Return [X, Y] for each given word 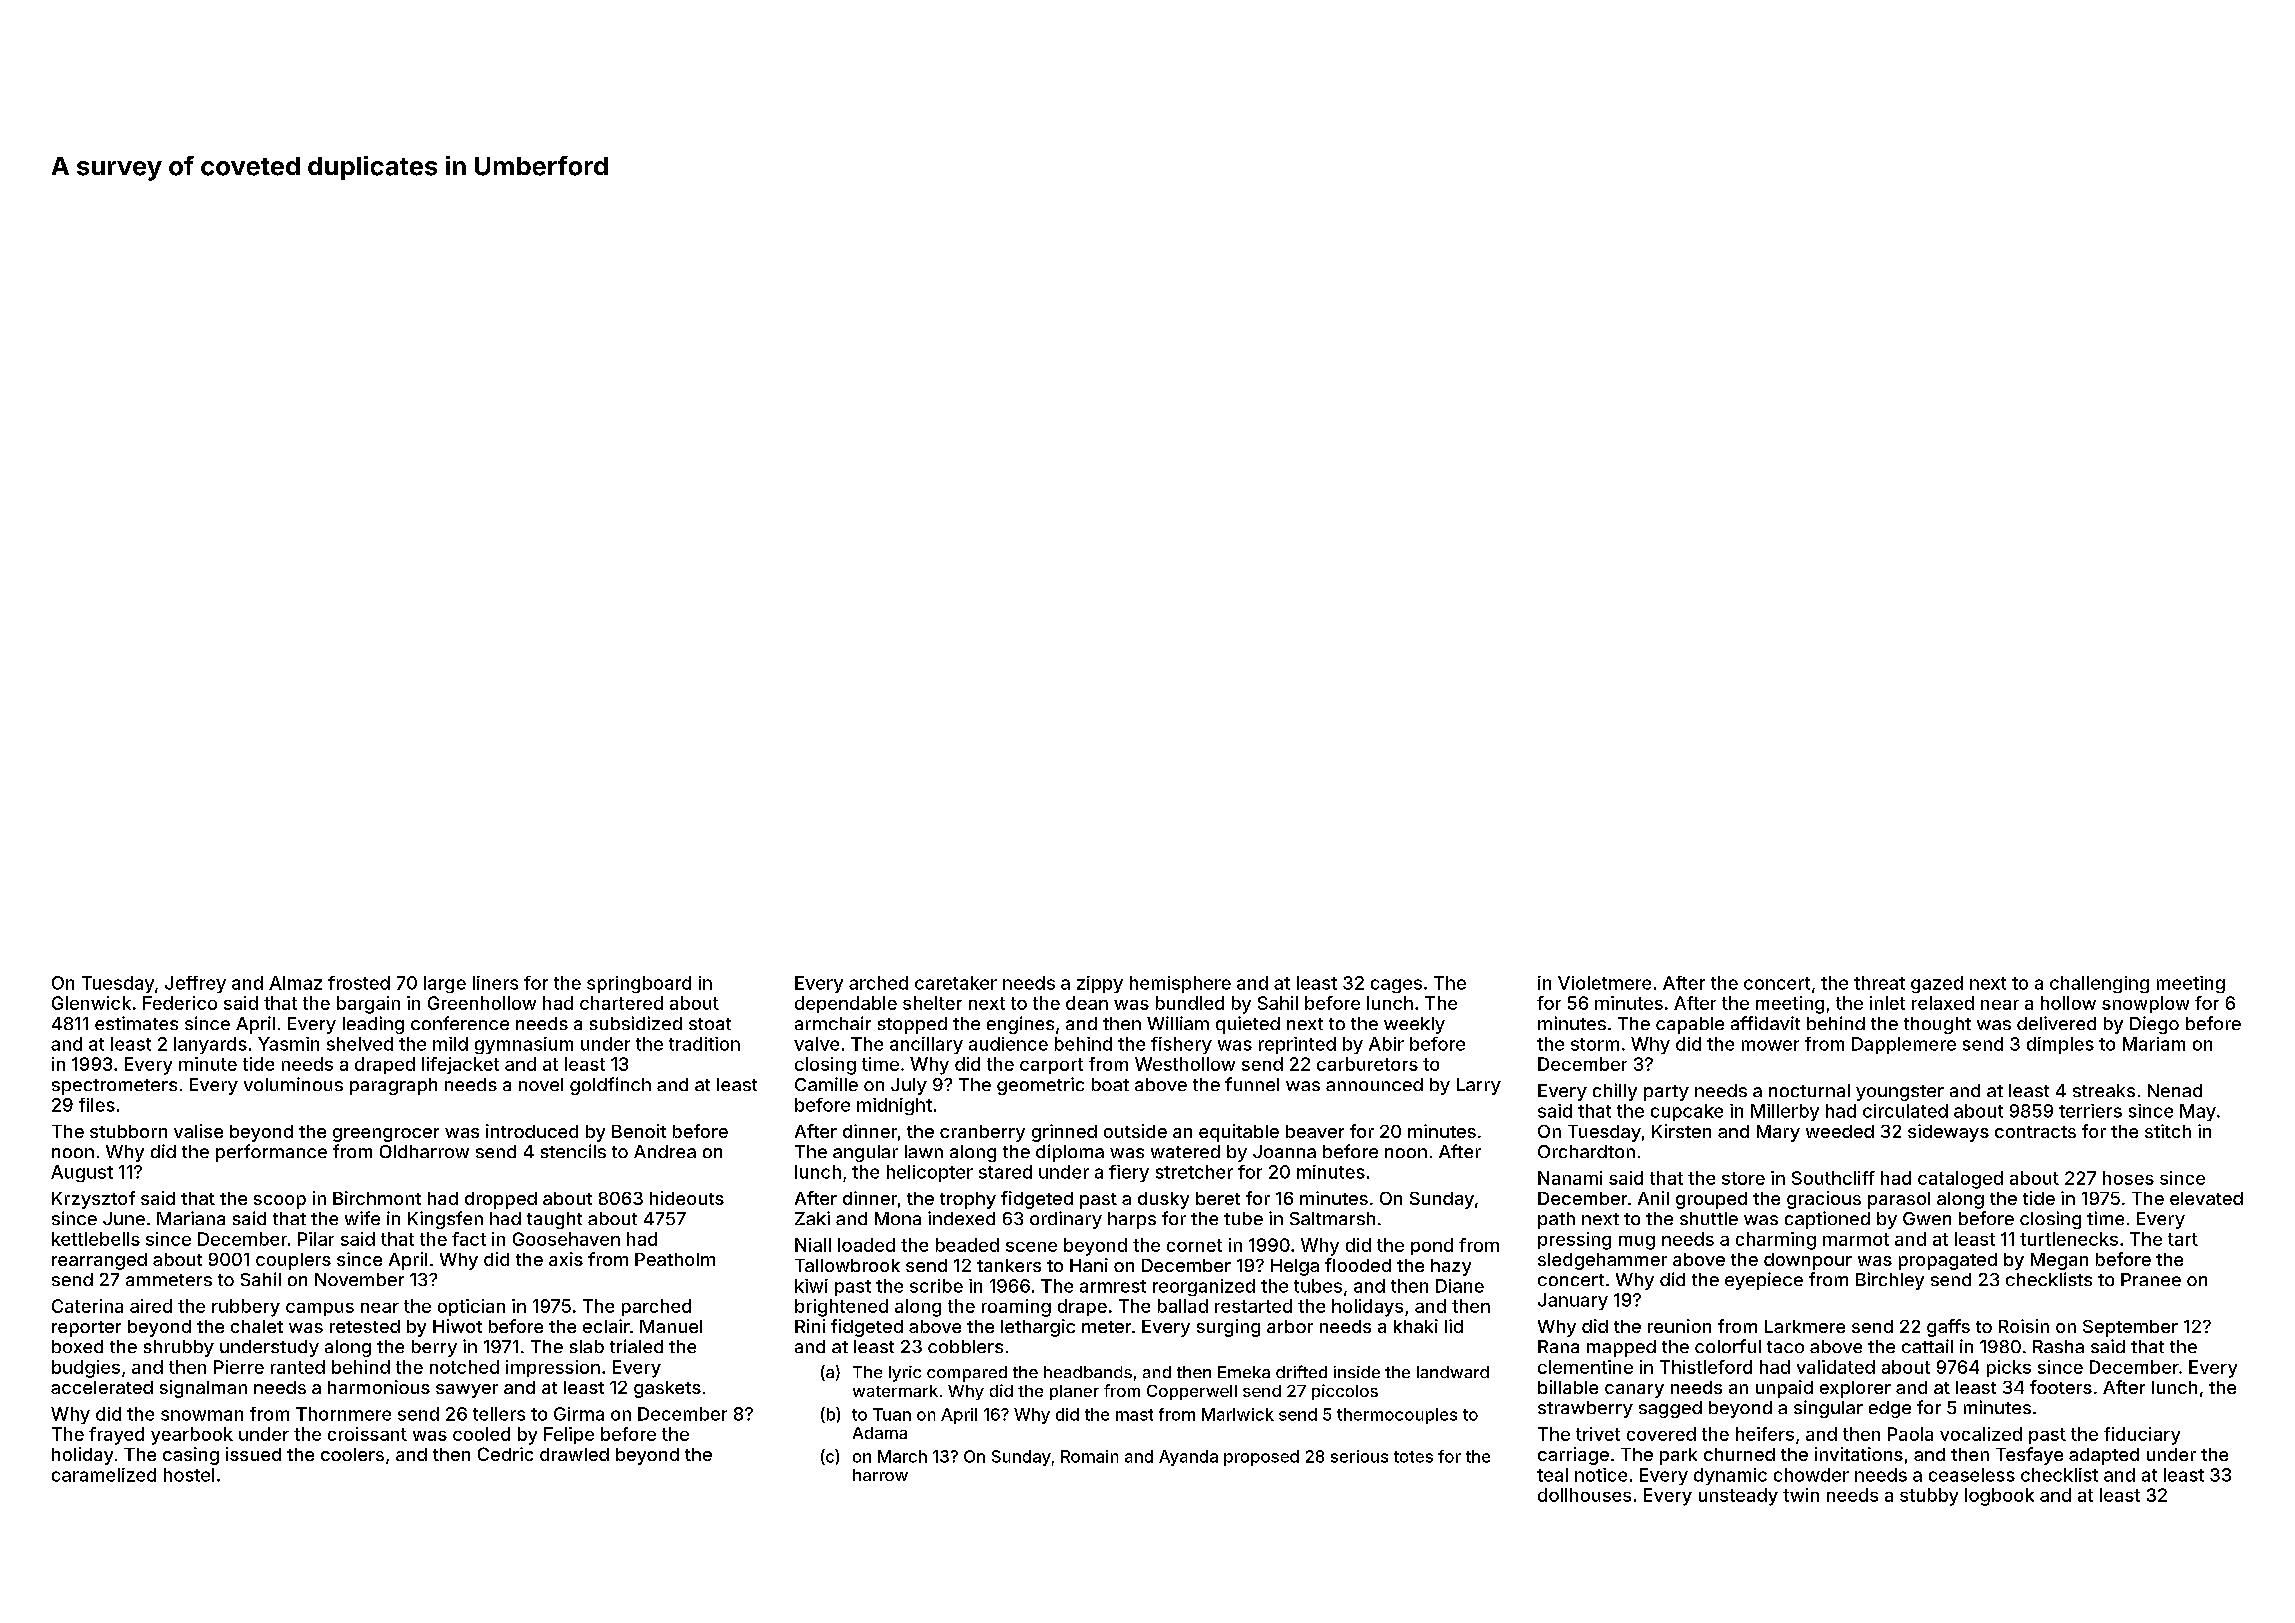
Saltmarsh [1332, 1218]
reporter [86, 1329]
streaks [2104, 1090]
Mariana [191, 1218]
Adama [880, 1433]
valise [198, 1131]
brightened [841, 1308]
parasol [1899, 1200]
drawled [574, 1454]
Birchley [1890, 1281]
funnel [1252, 1084]
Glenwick [91, 1003]
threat [1879, 983]
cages [1396, 986]
